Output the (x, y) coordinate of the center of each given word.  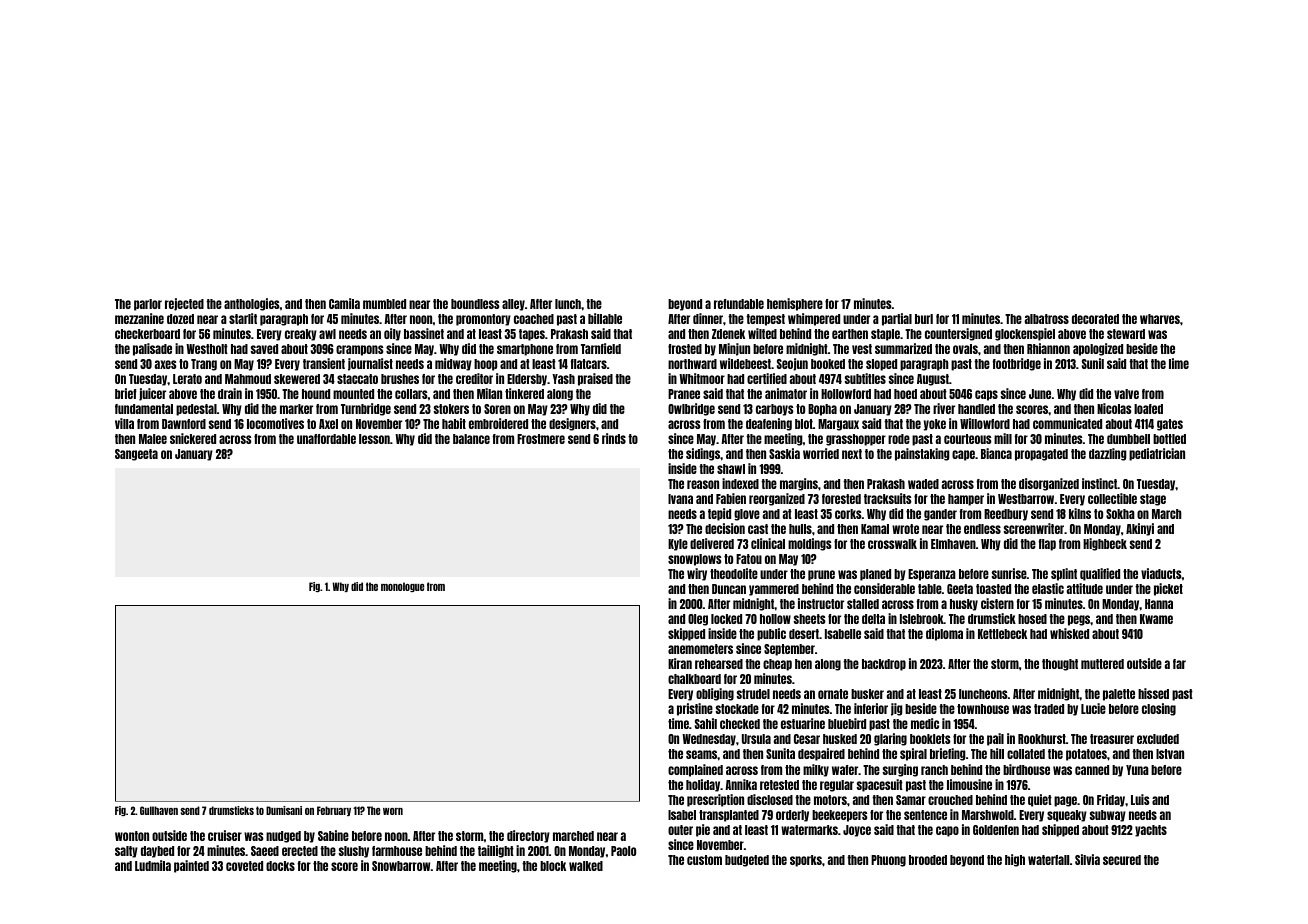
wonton (132, 836)
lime (1179, 363)
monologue (402, 587)
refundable (739, 304)
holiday (703, 785)
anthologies (252, 304)
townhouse (983, 709)
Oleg (698, 620)
